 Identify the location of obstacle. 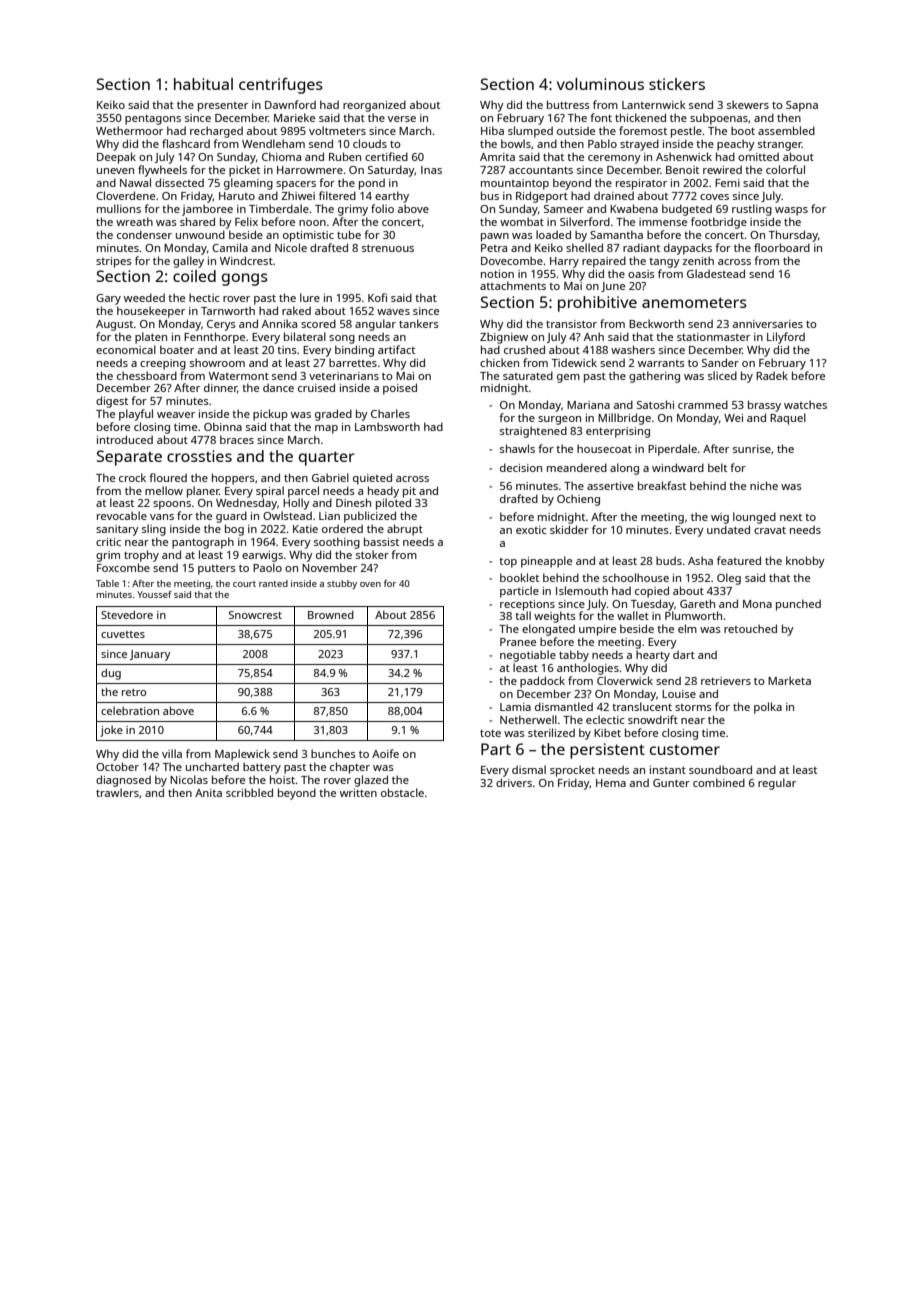
(402, 792).
